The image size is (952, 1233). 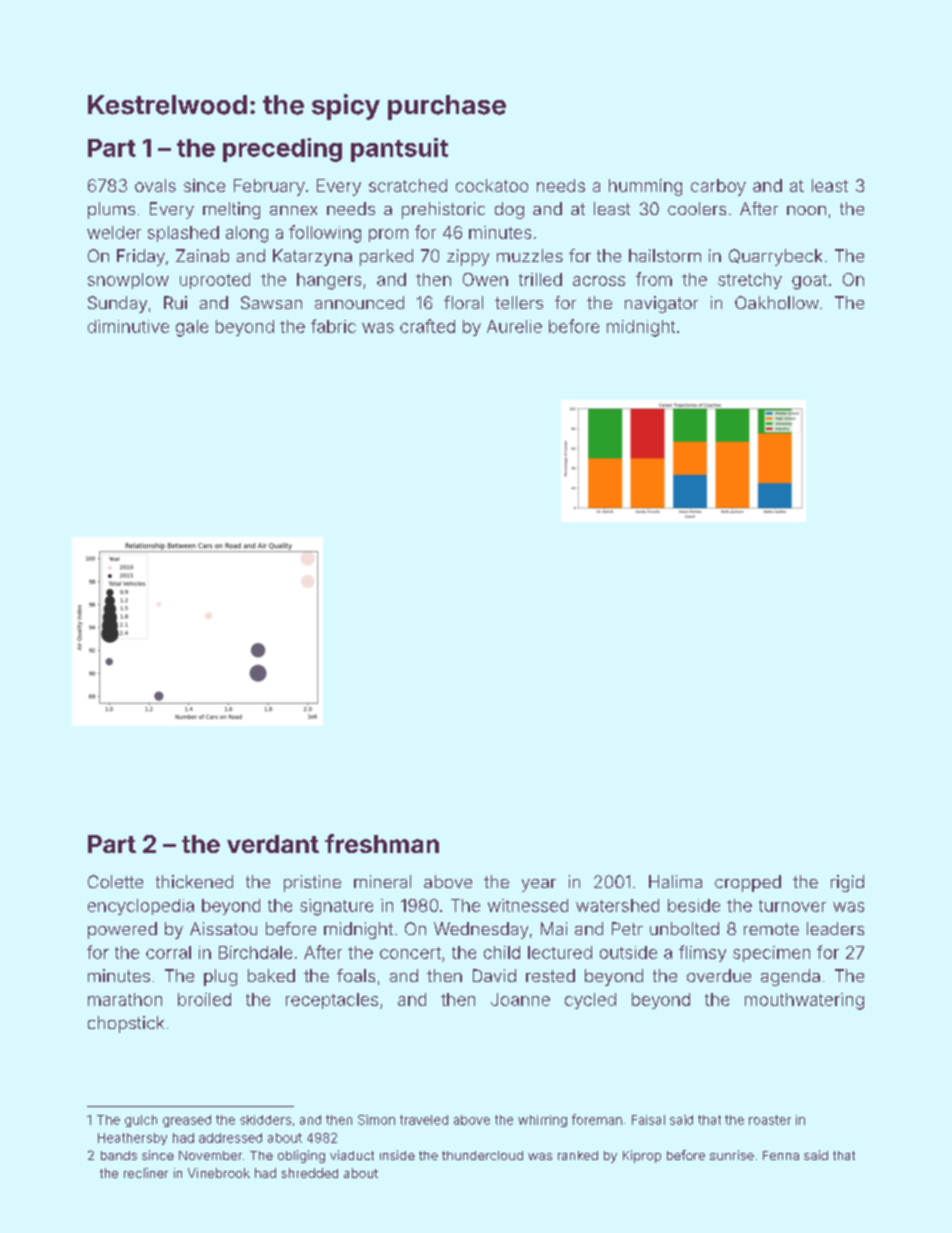 I want to click on Heathersby, so click(x=132, y=1139).
